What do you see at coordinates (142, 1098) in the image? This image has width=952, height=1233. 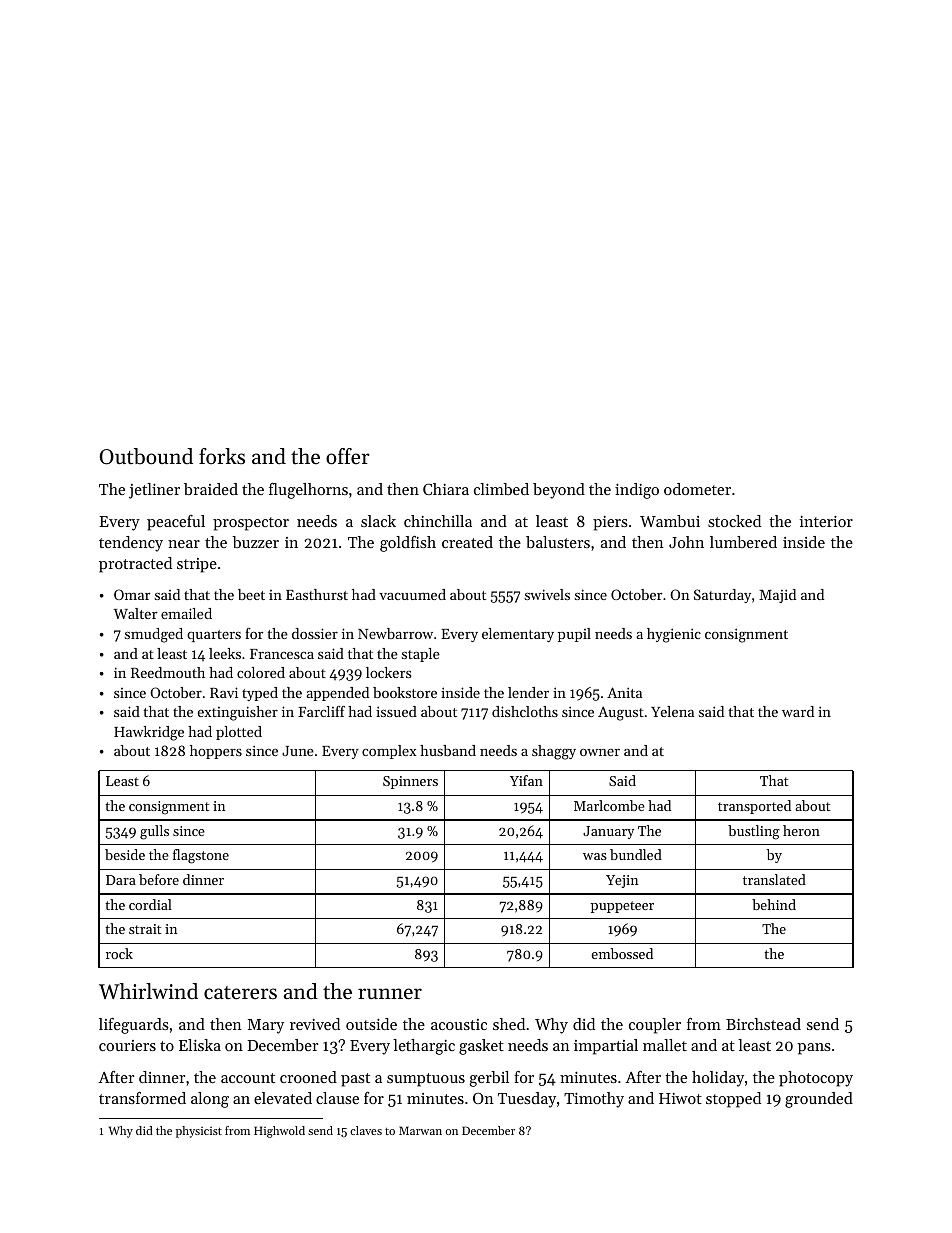 I see `transformed` at bounding box center [142, 1098].
